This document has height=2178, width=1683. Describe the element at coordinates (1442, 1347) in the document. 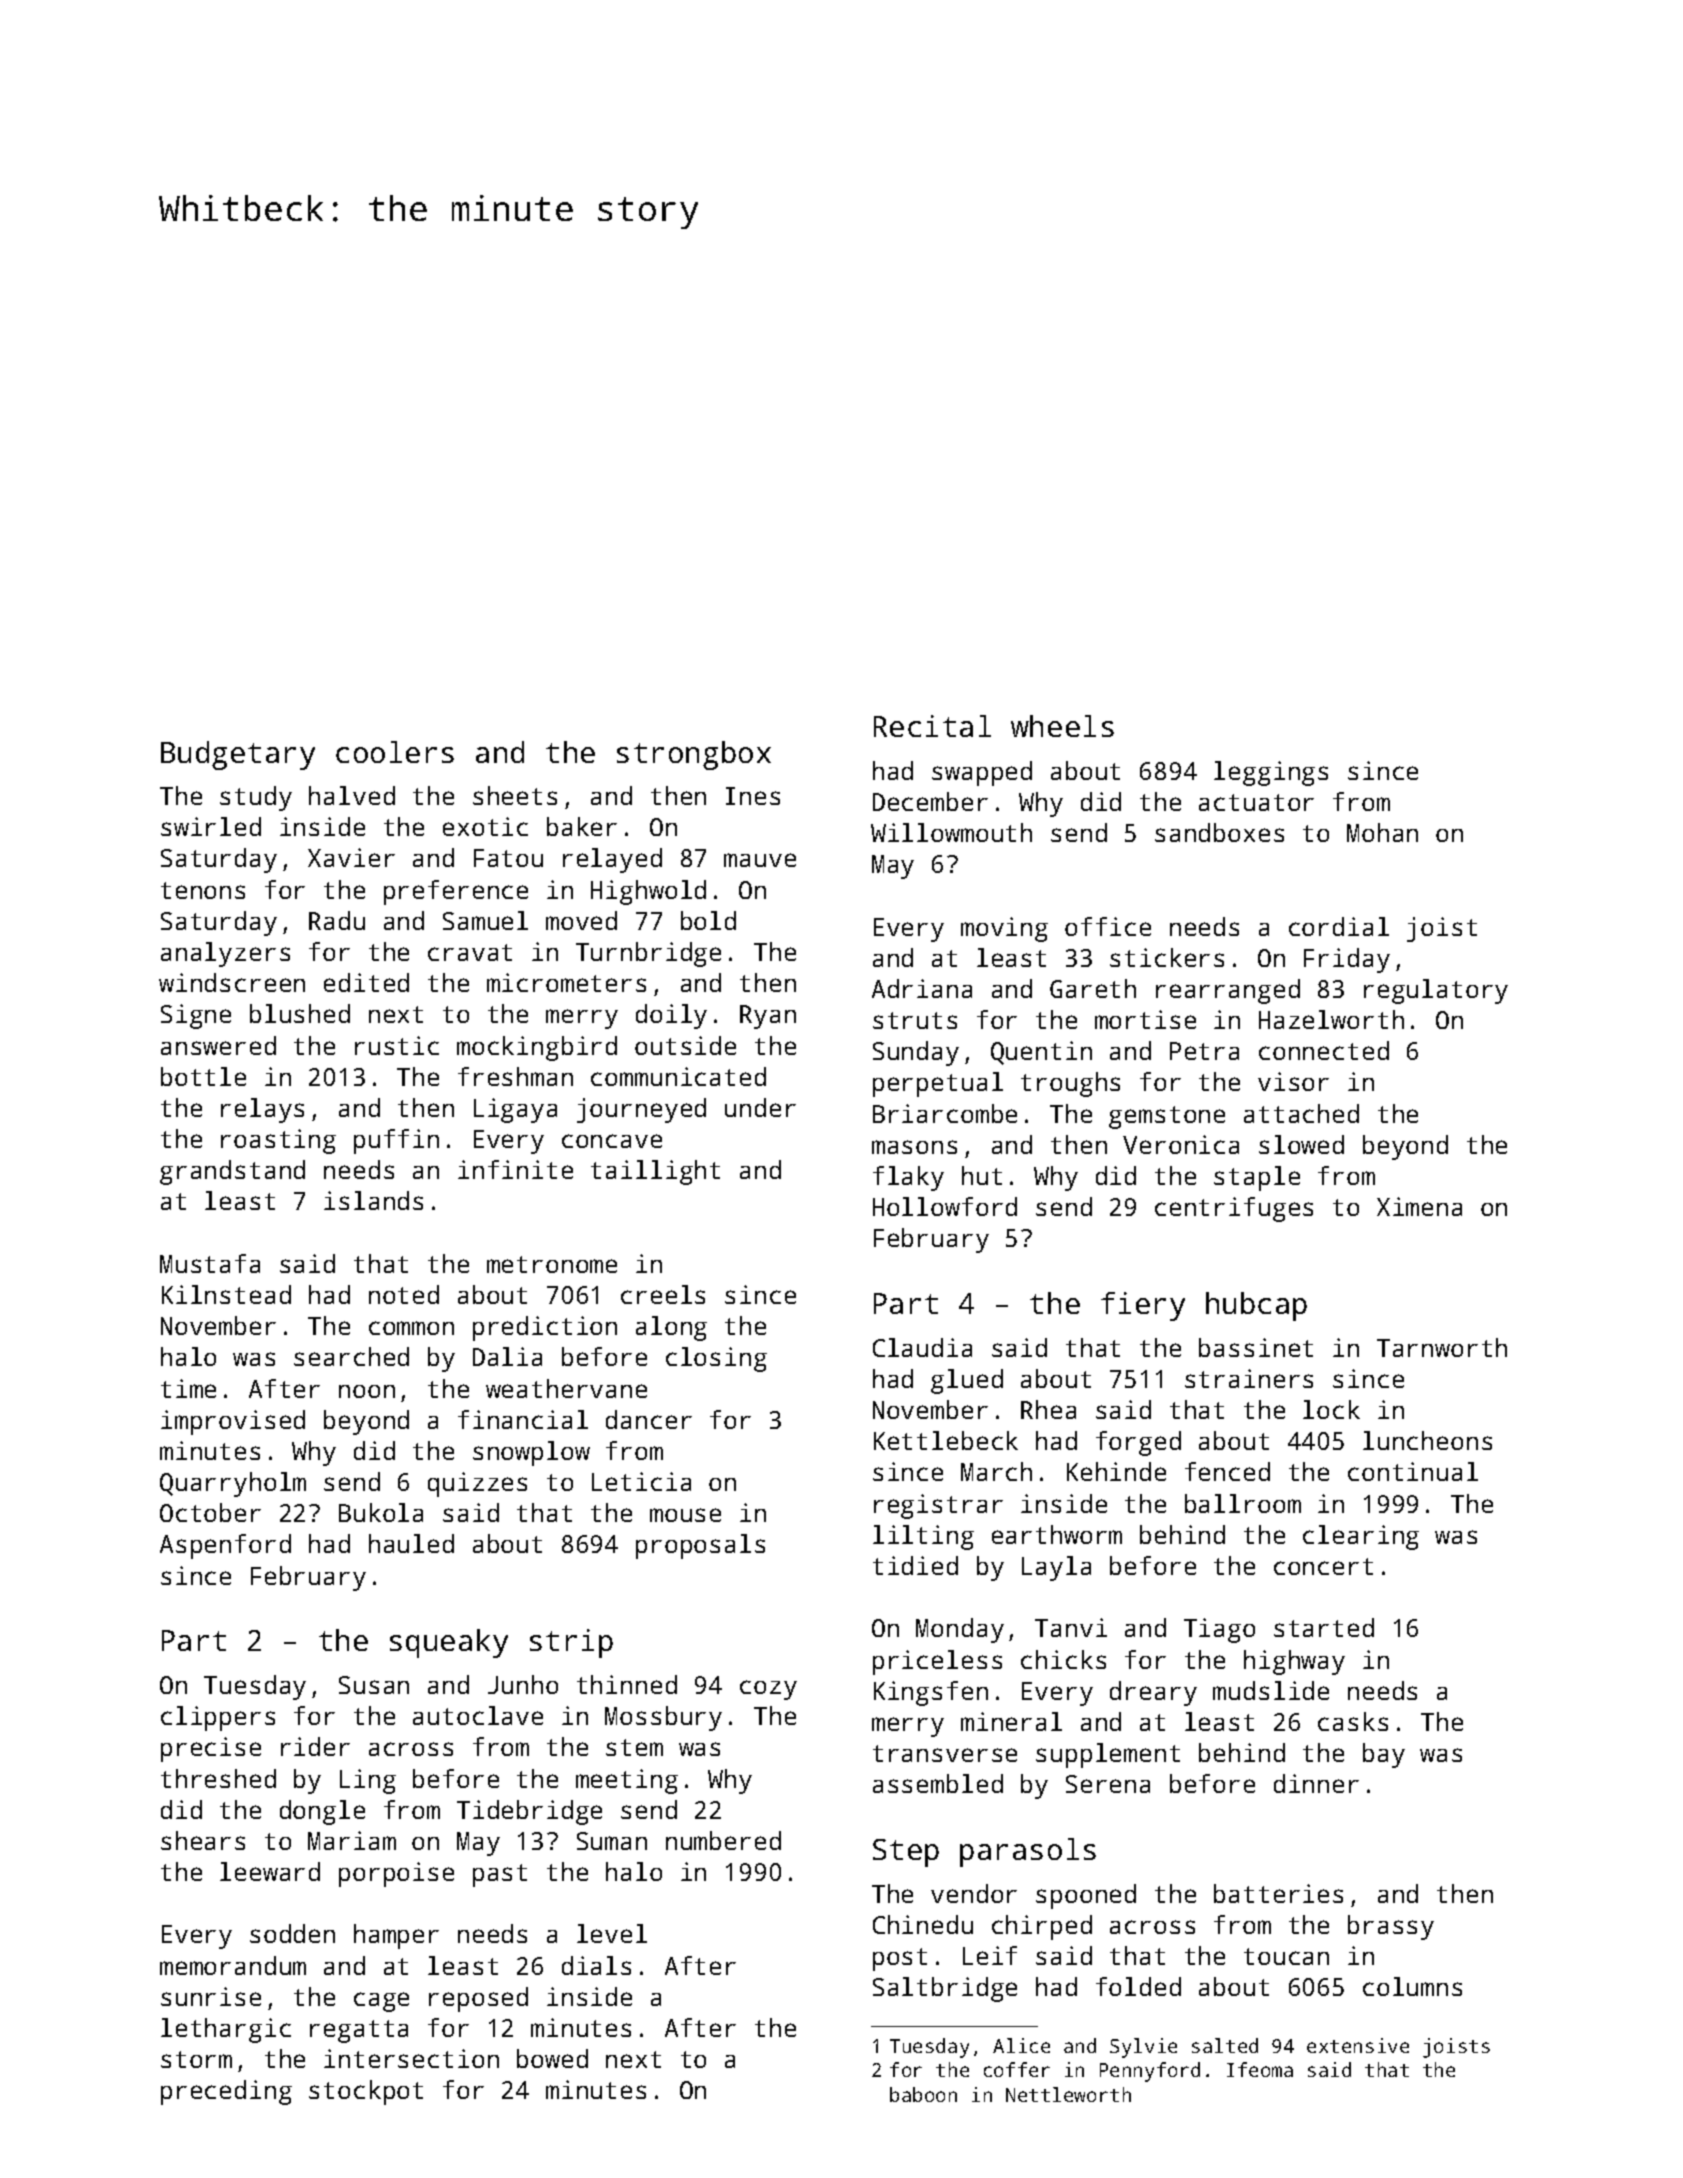

I see `Tarnworth` at that location.
